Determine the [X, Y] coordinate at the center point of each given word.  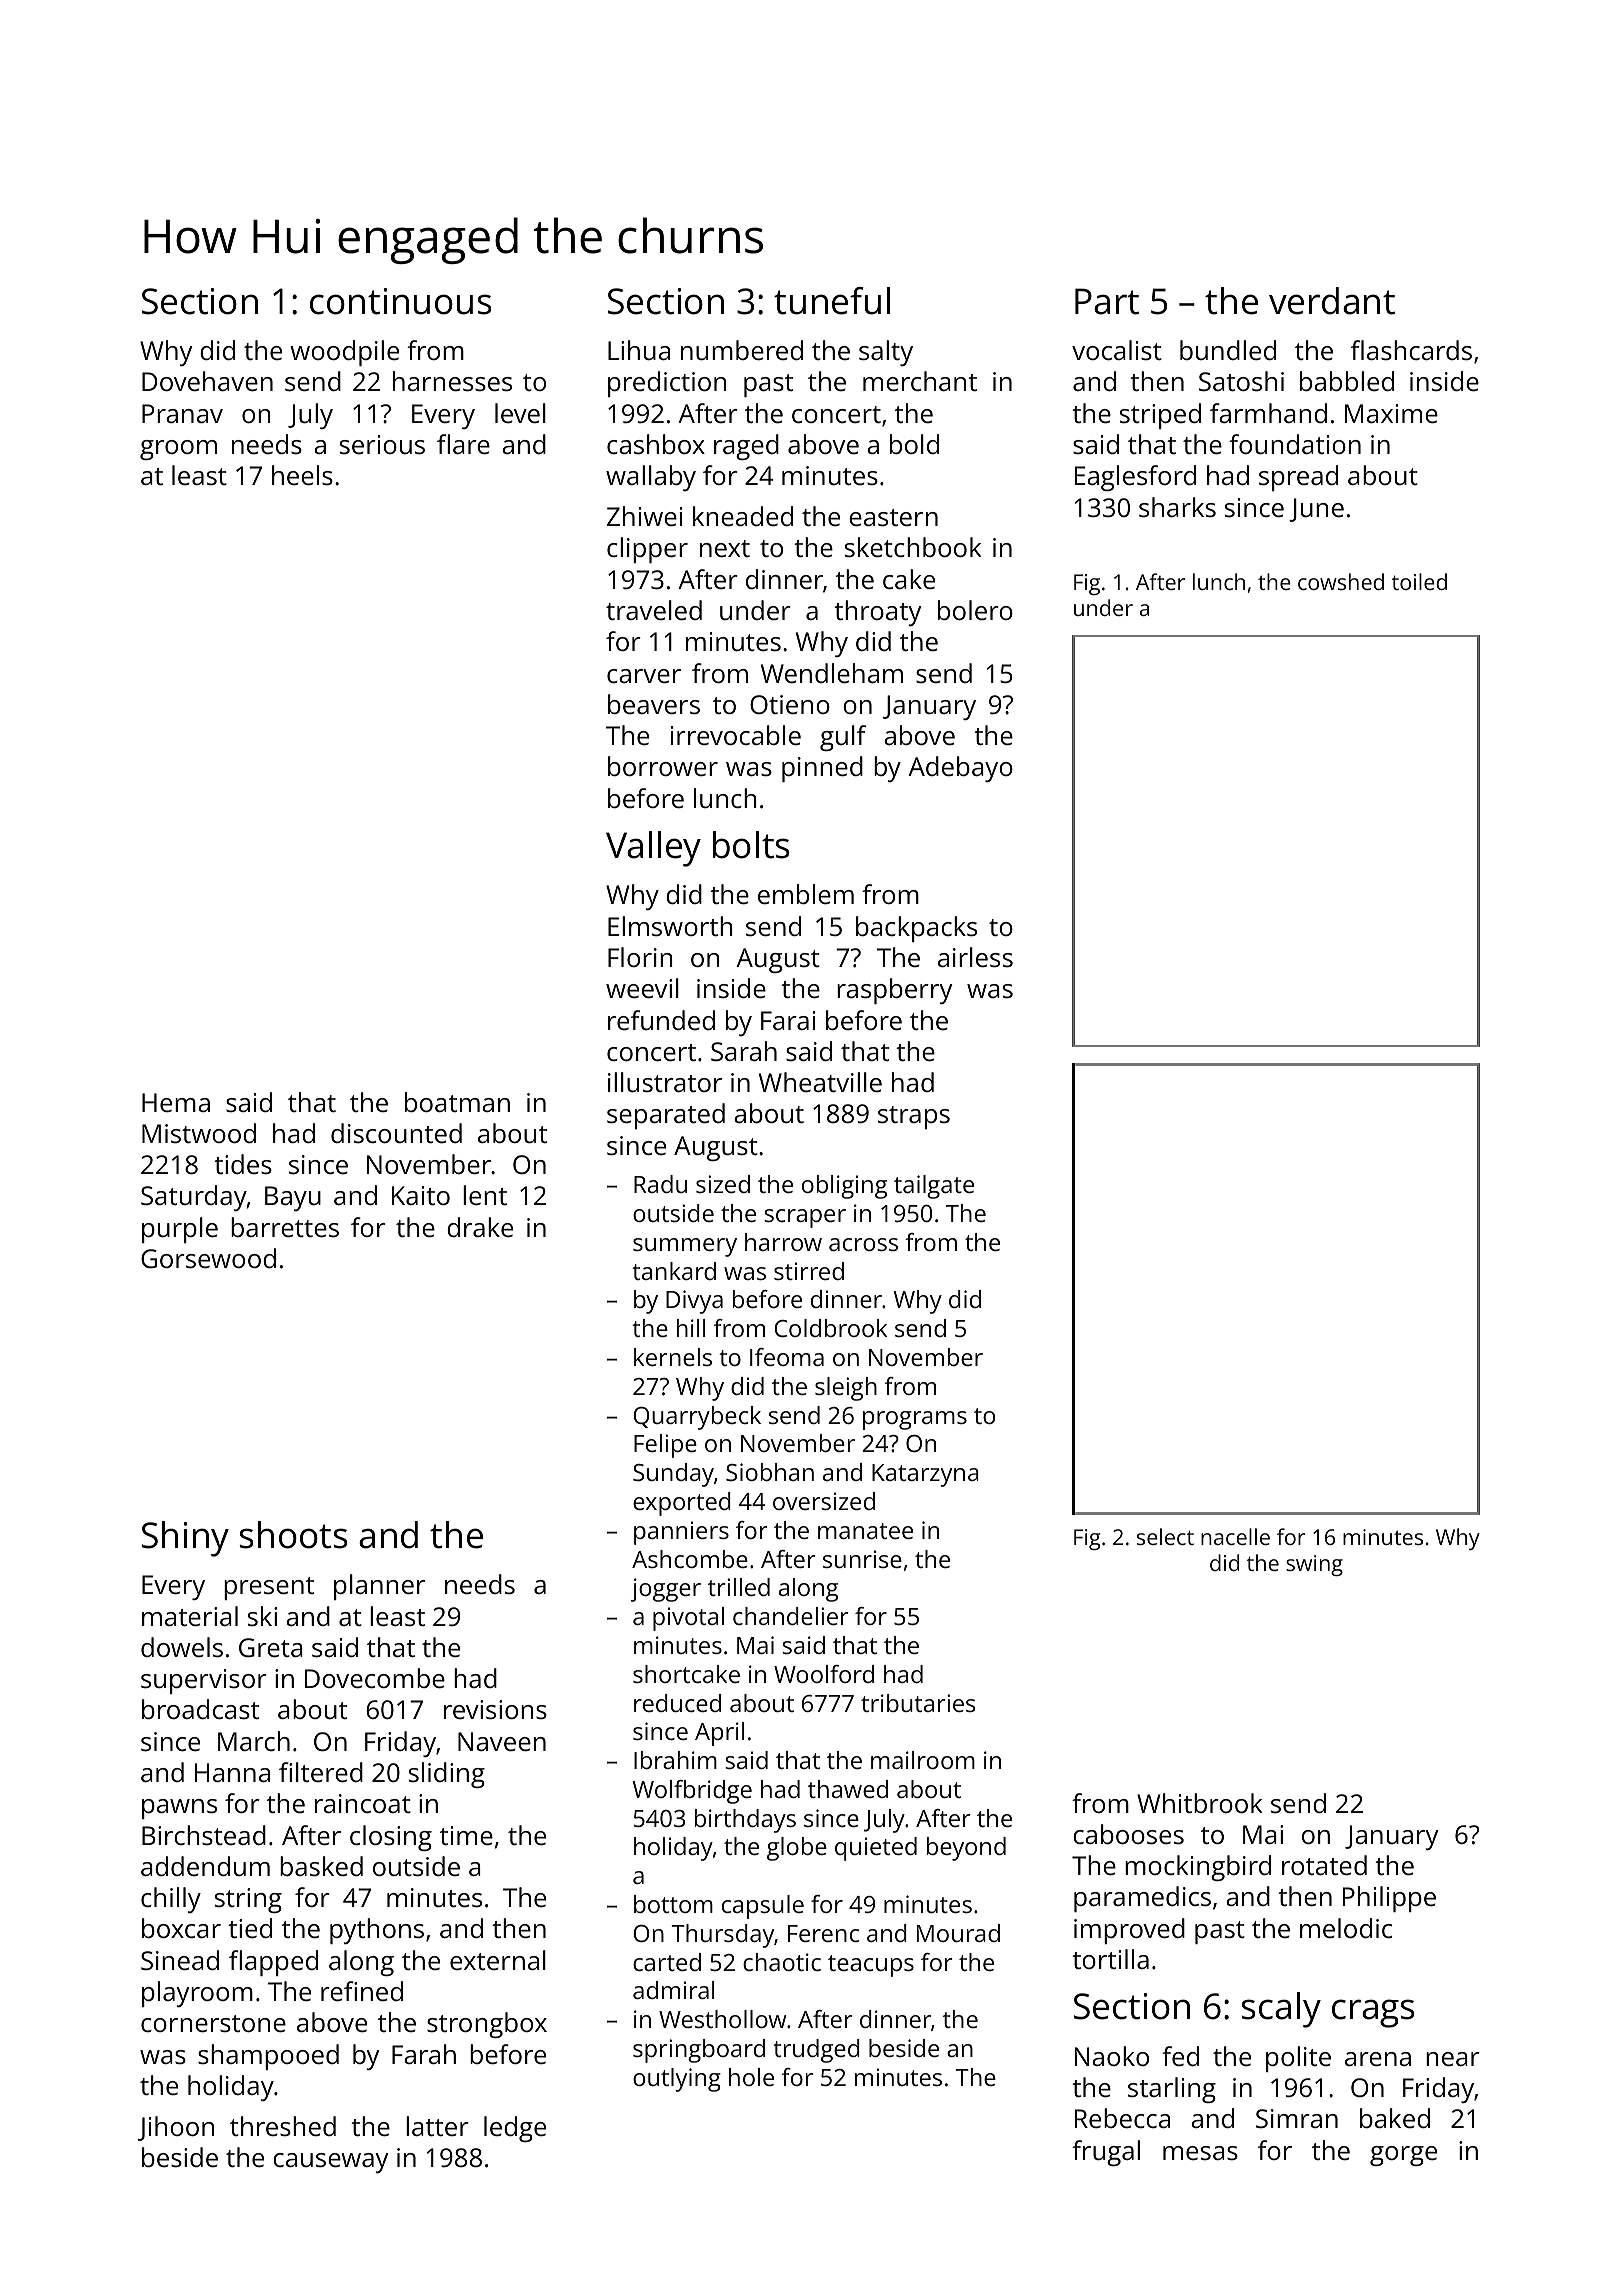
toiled [1419, 581]
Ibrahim [675, 1760]
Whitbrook [1200, 1803]
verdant [1332, 301]
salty [886, 353]
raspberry [894, 991]
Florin [640, 957]
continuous [401, 301]
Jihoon [176, 2128]
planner [379, 1587]
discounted [396, 1133]
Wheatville [820, 1082]
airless [975, 957]
